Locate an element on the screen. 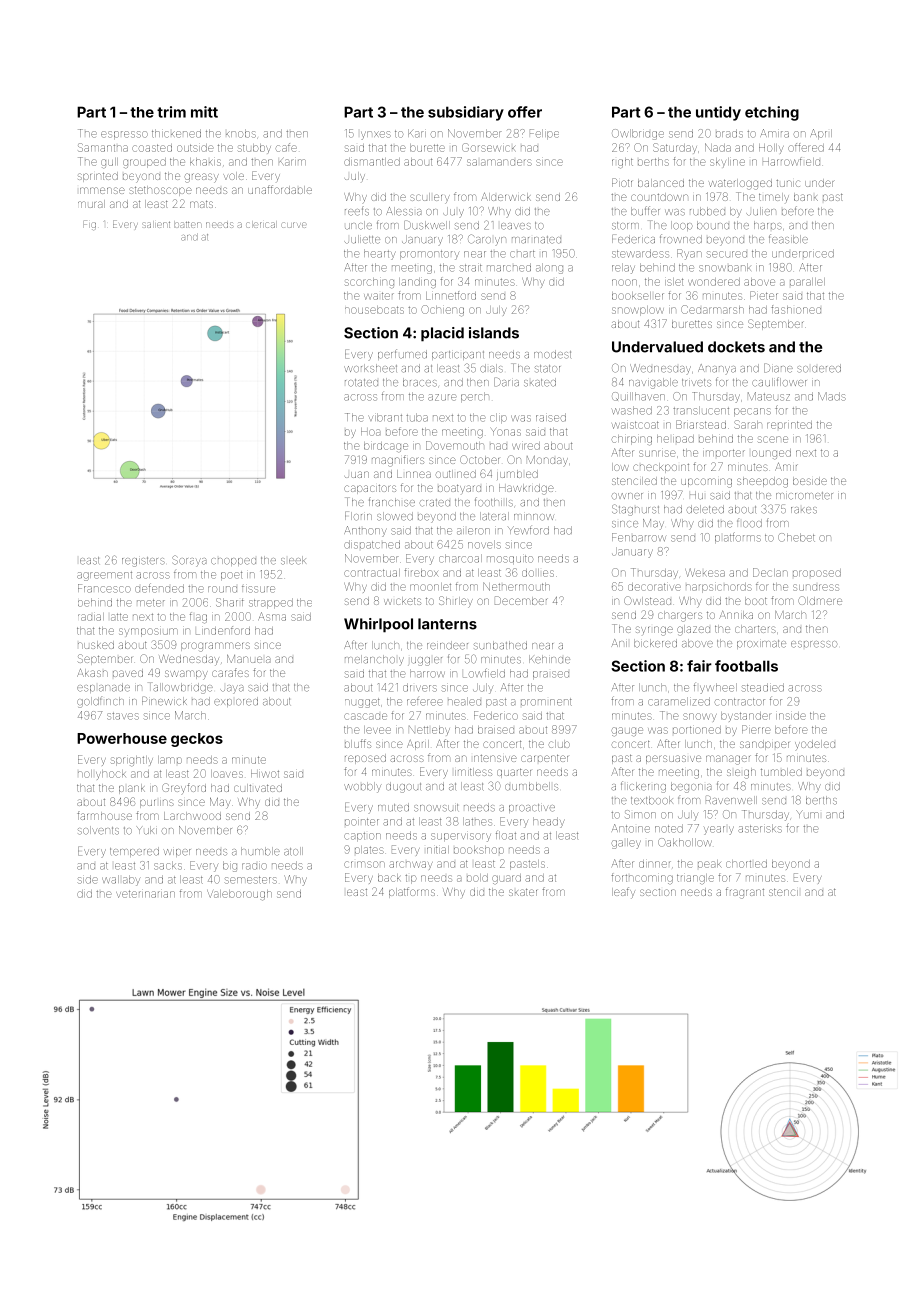 This screenshot has height=1308, width=924. Carolyn is located at coordinates (487, 239).
